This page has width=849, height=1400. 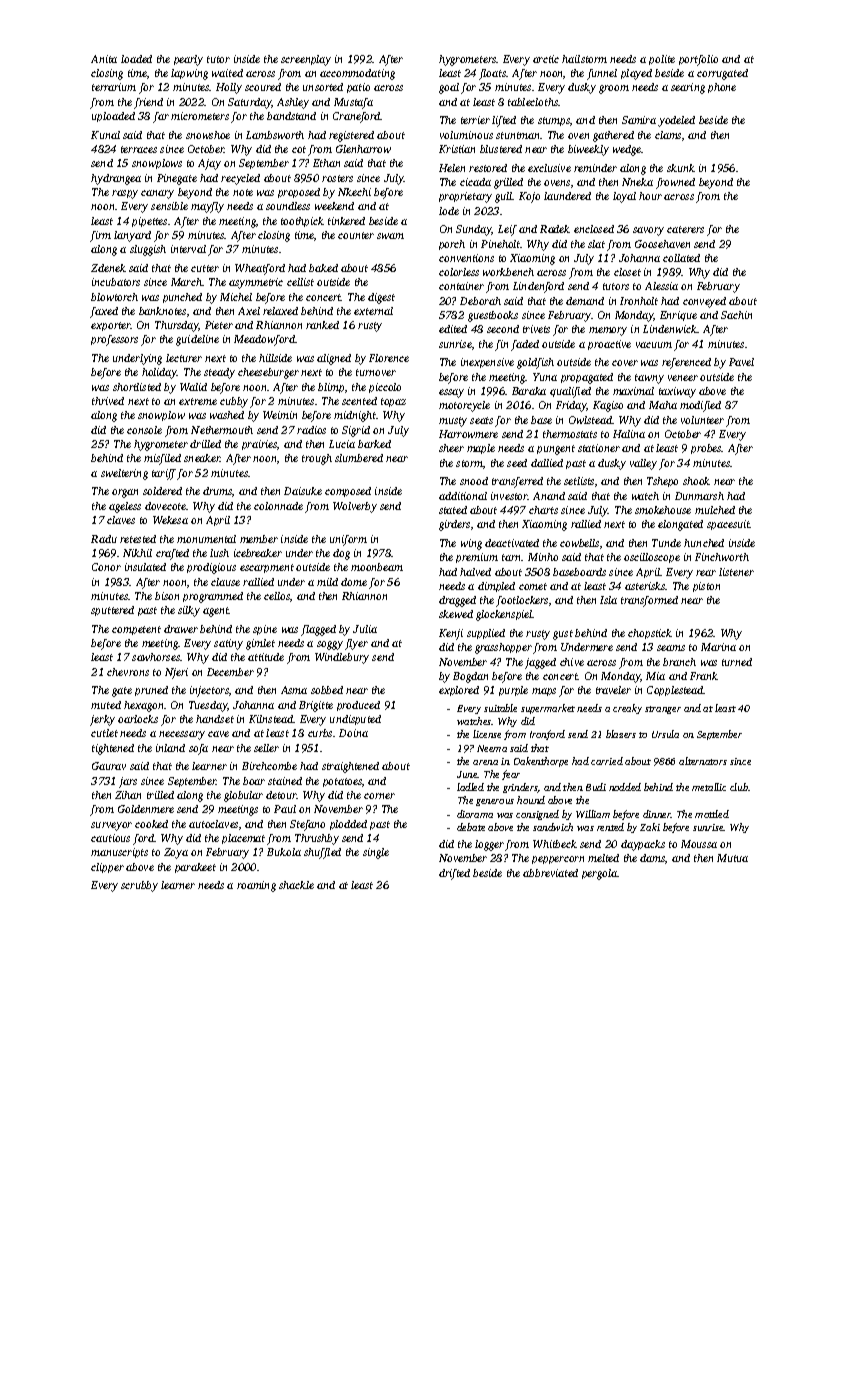 I want to click on barked, so click(x=374, y=444).
